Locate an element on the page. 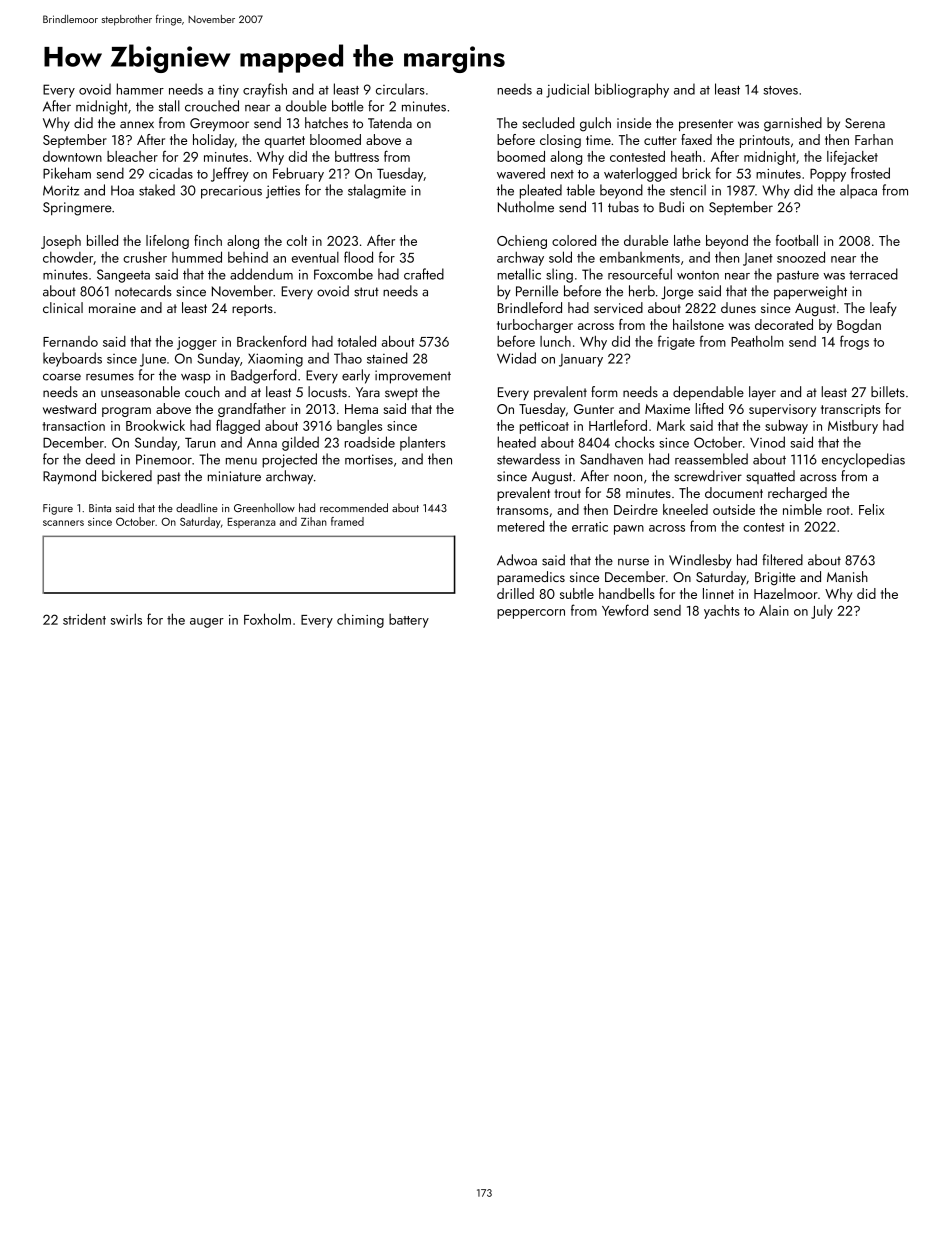 This image has height=1233, width=952. June is located at coordinates (153, 360).
